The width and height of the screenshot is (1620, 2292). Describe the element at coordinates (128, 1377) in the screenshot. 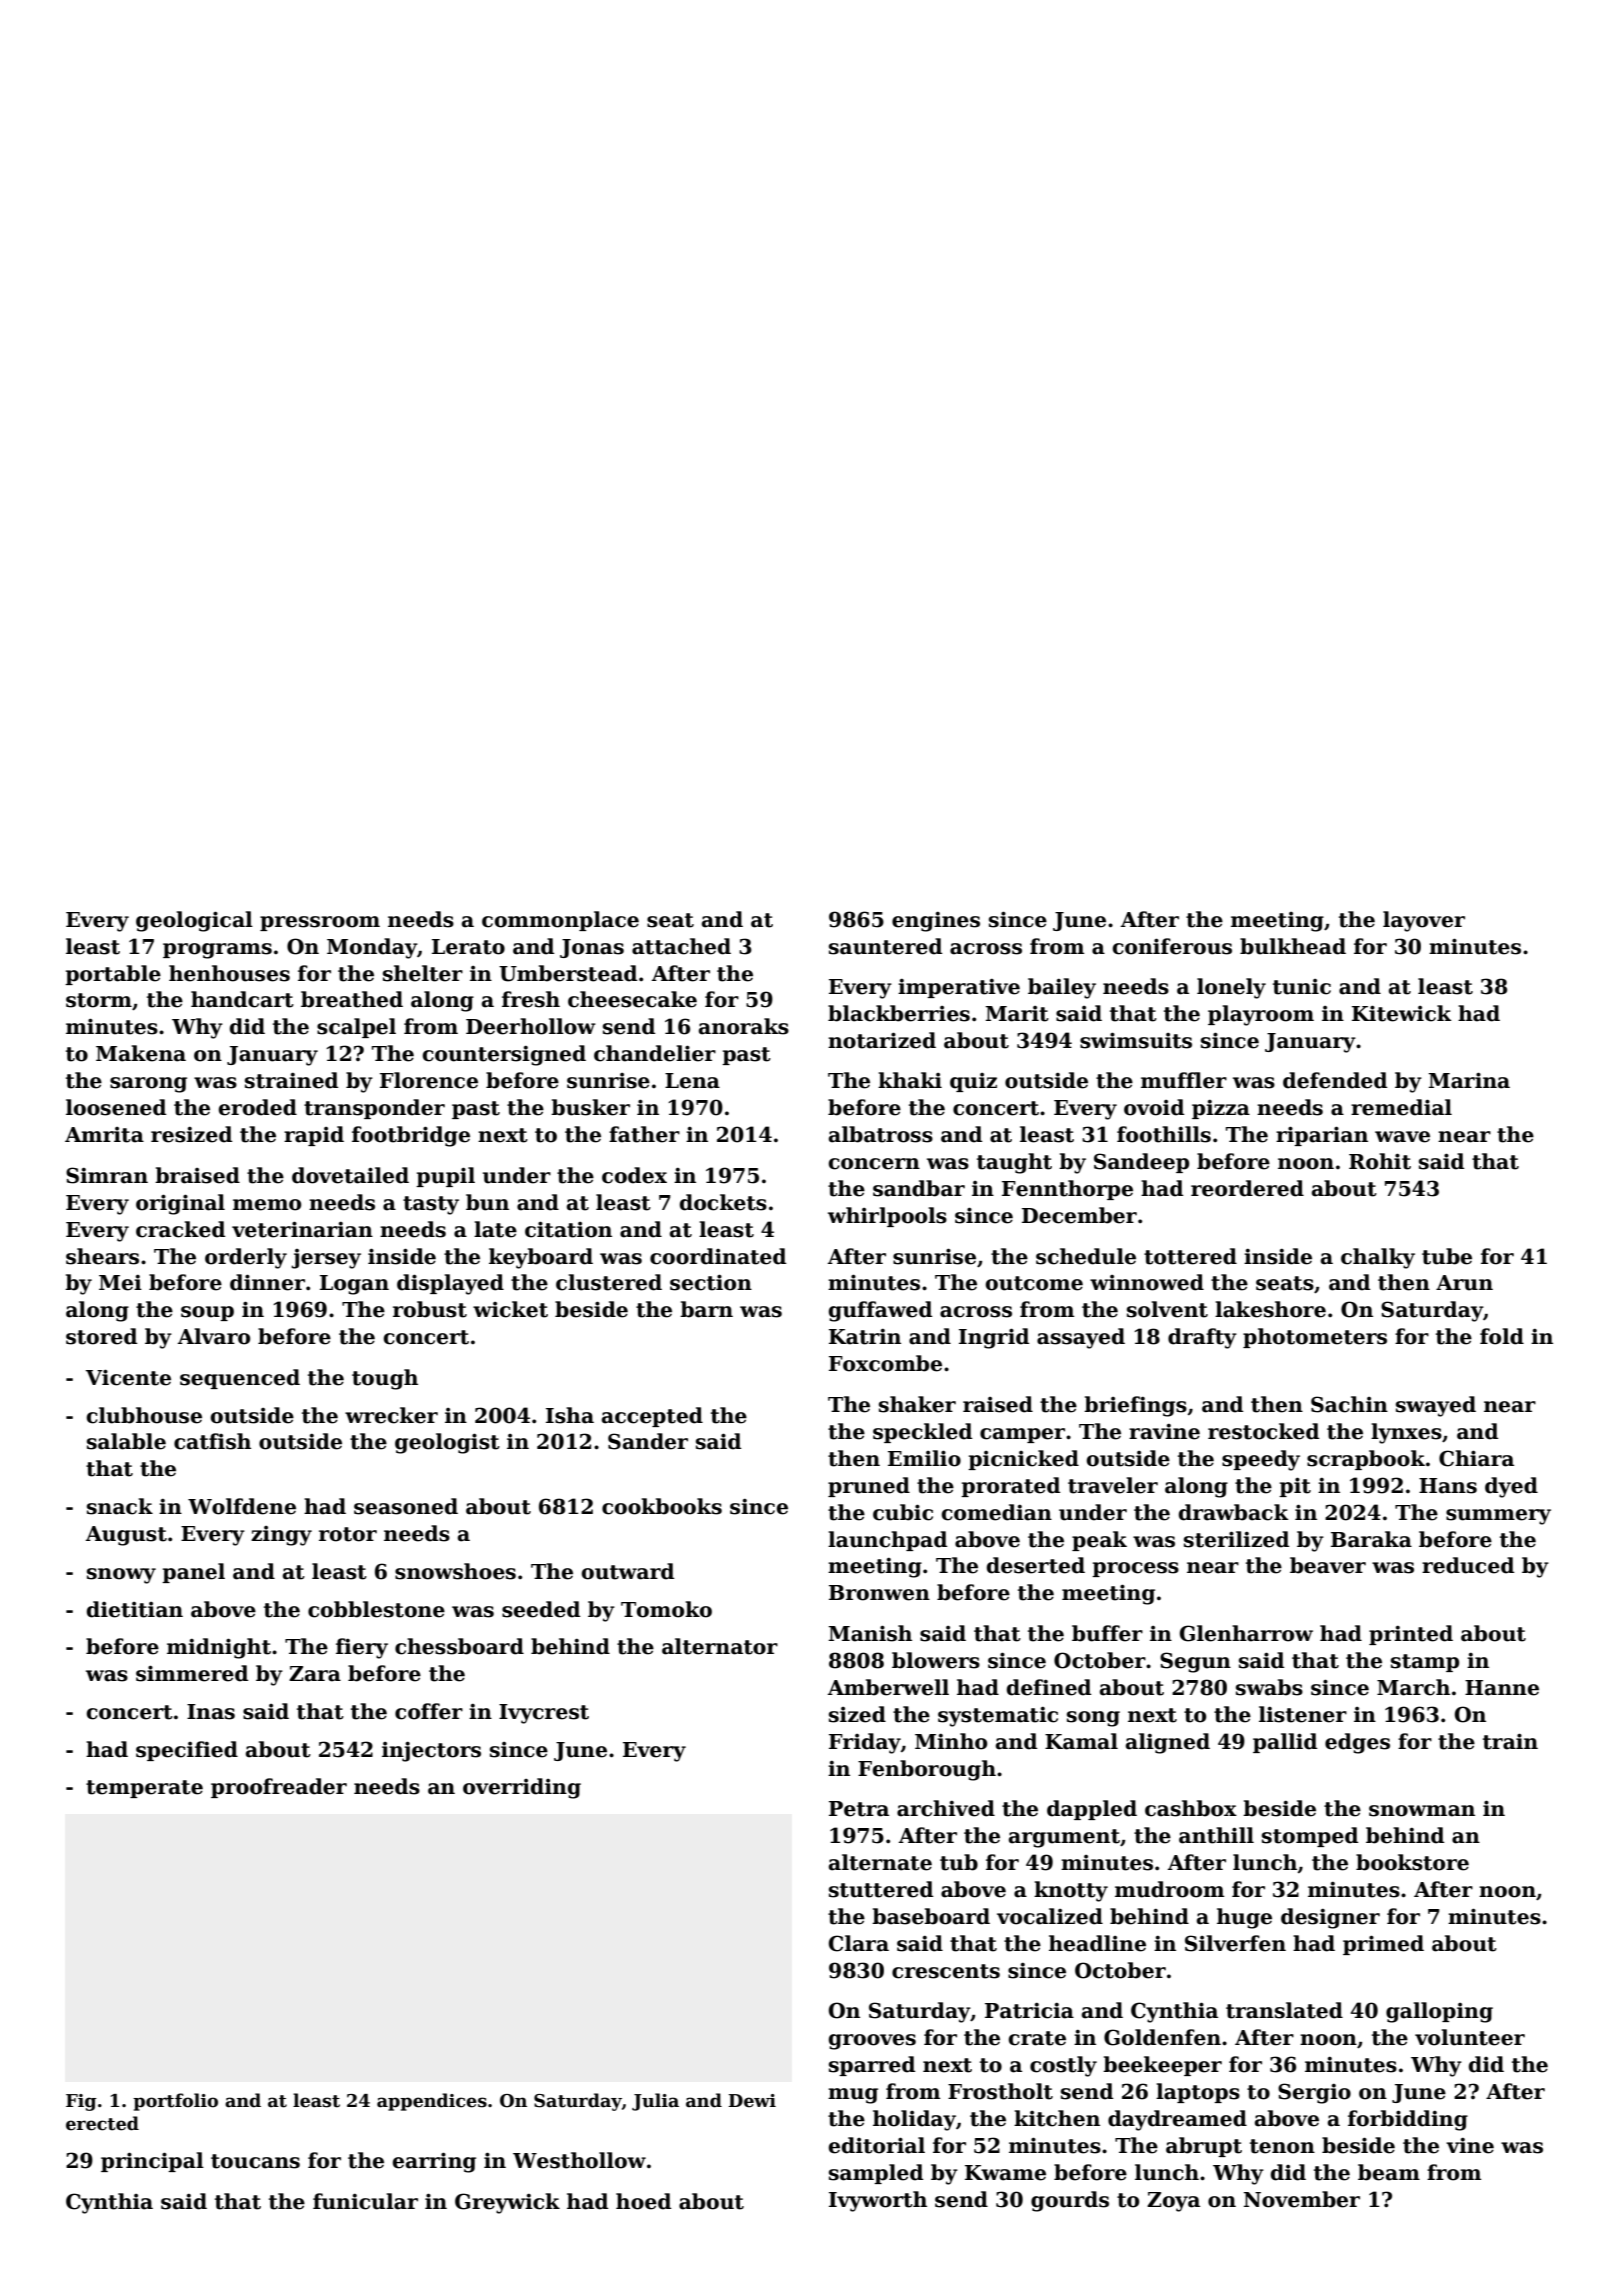

I see `Vicente` at that location.
